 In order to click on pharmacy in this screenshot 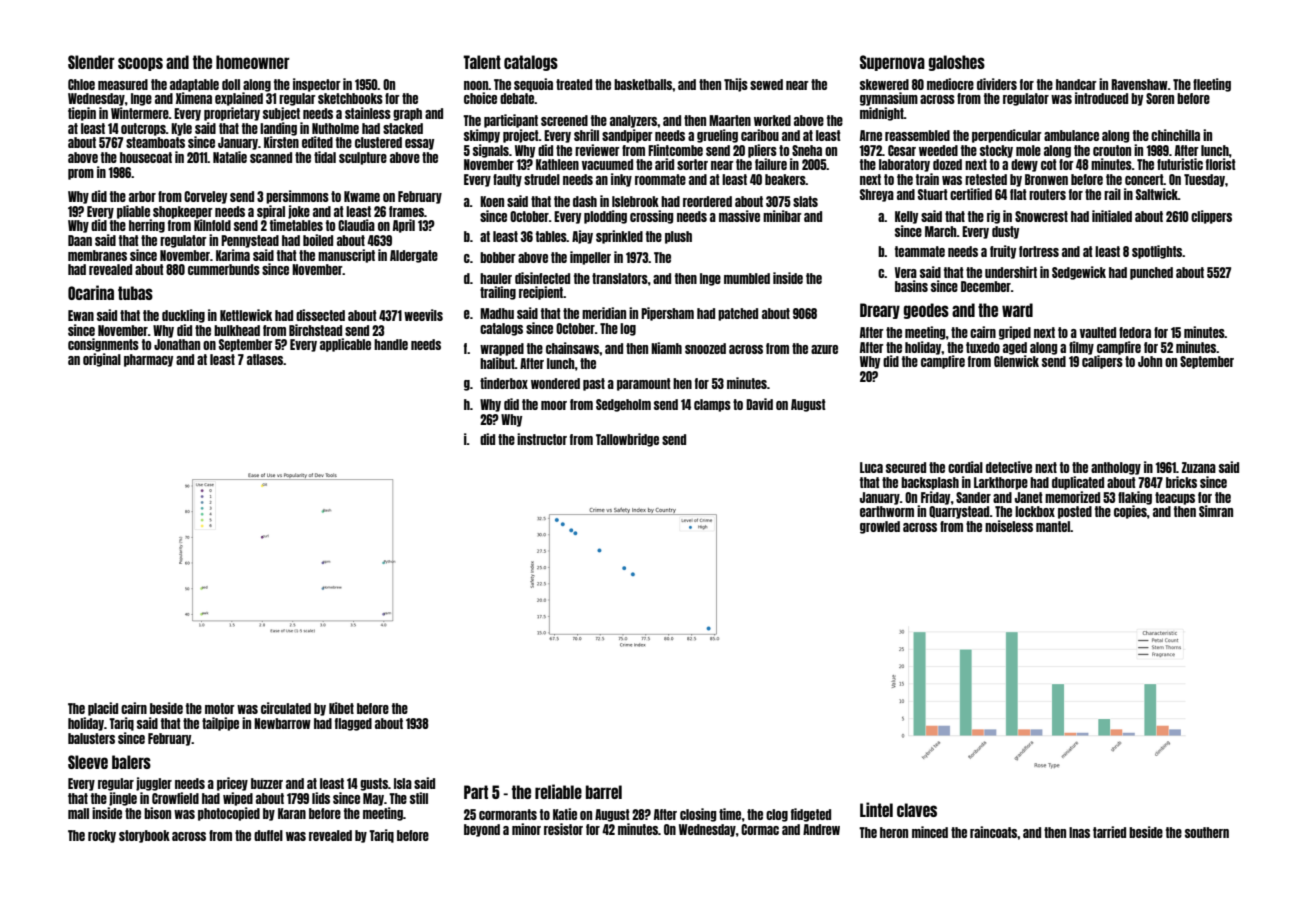, I will do `click(148, 360)`.
